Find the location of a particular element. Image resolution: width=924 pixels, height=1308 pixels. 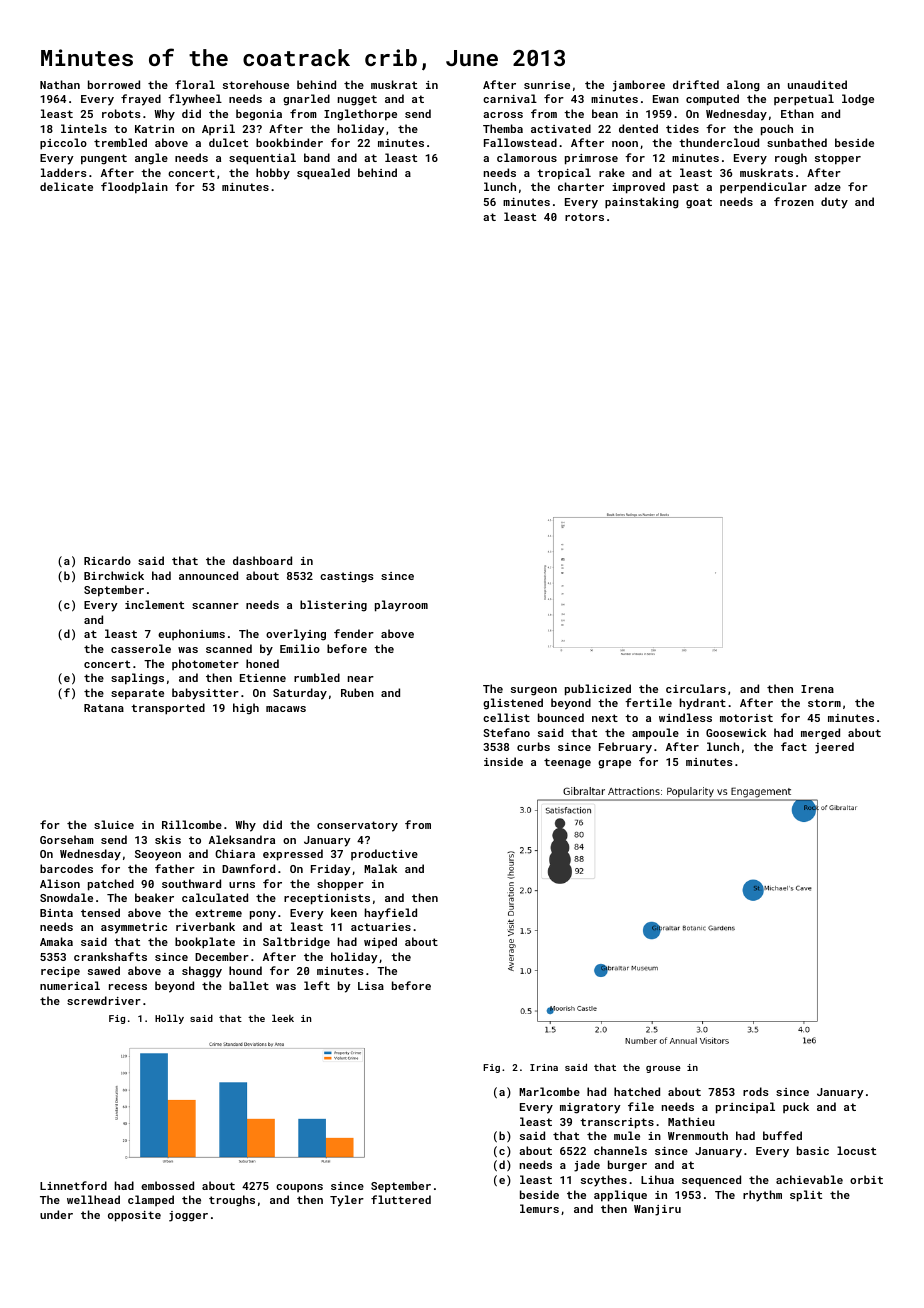

jeered is located at coordinates (834, 748).
